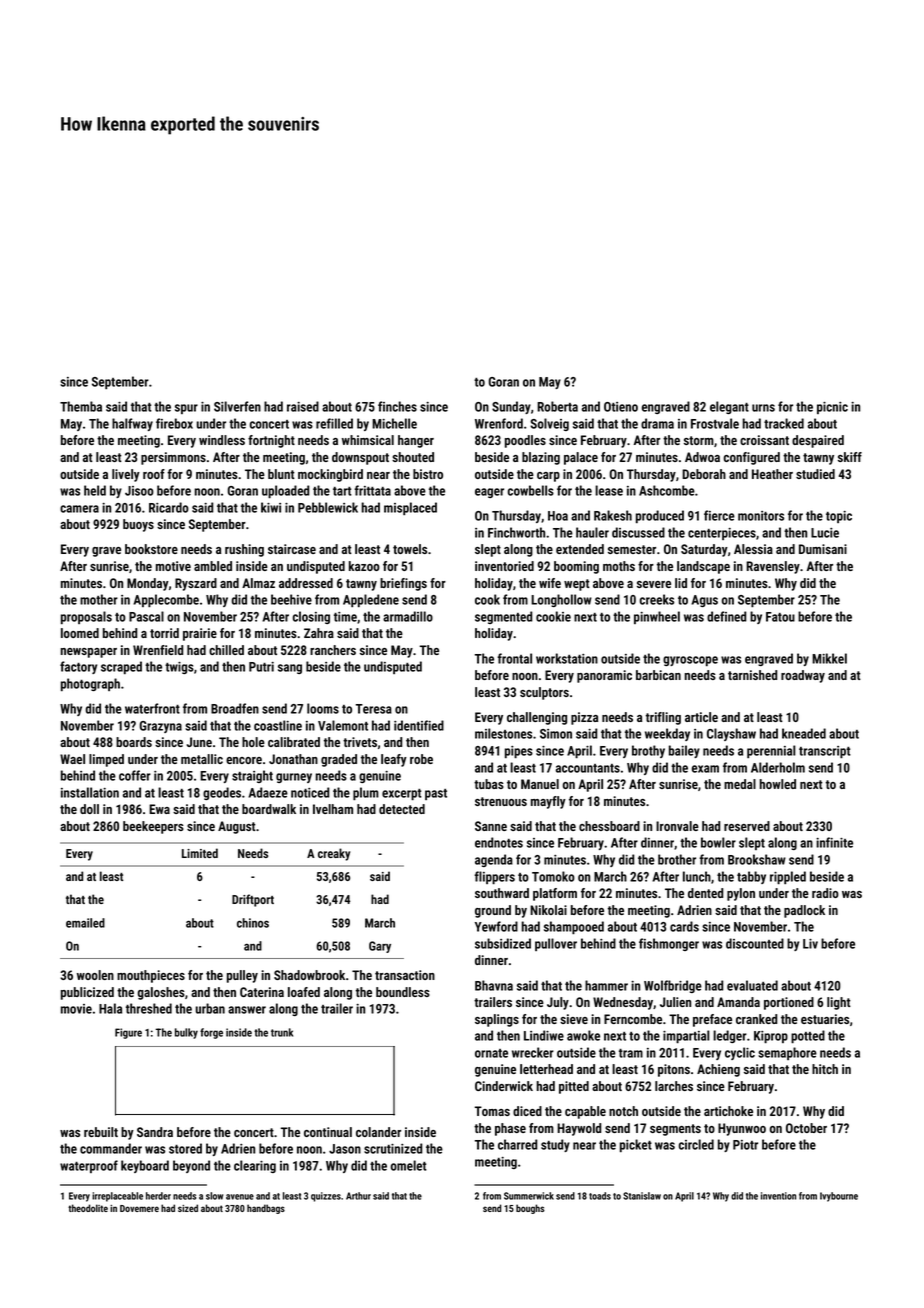 This screenshot has height=1308, width=924. I want to click on picnic, so click(832, 408).
